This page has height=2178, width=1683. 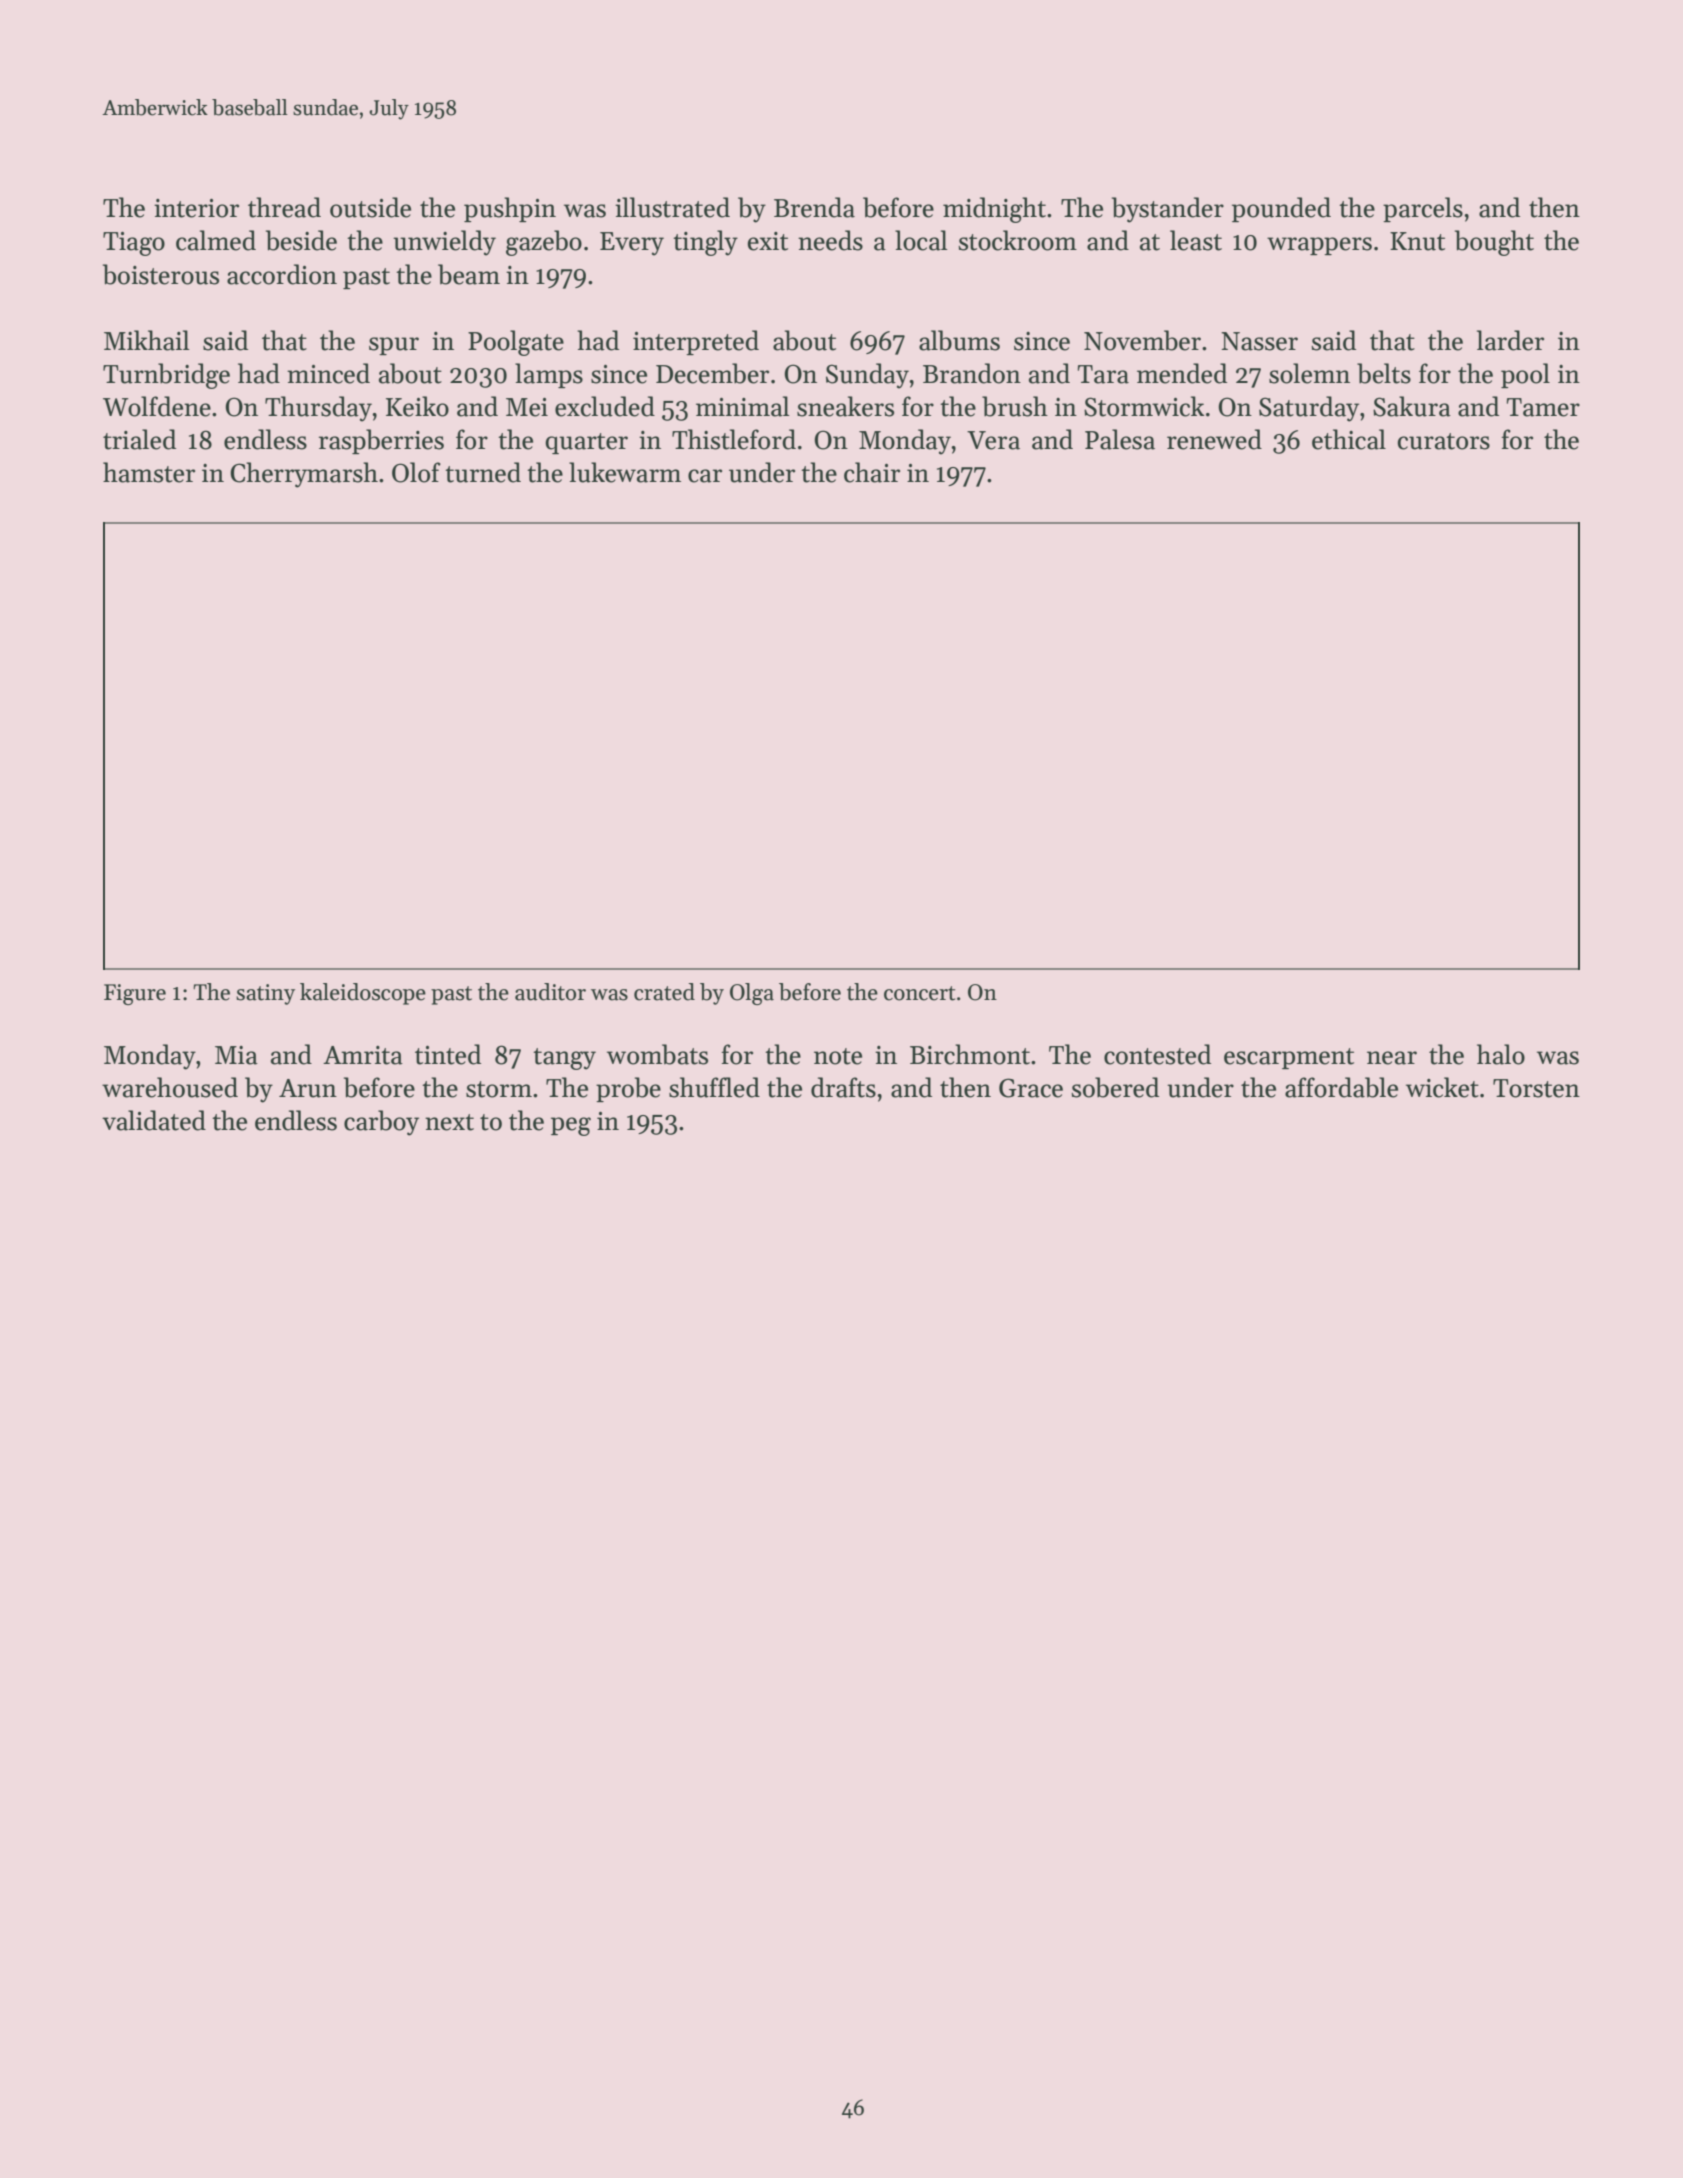 I want to click on crated, so click(x=664, y=992).
